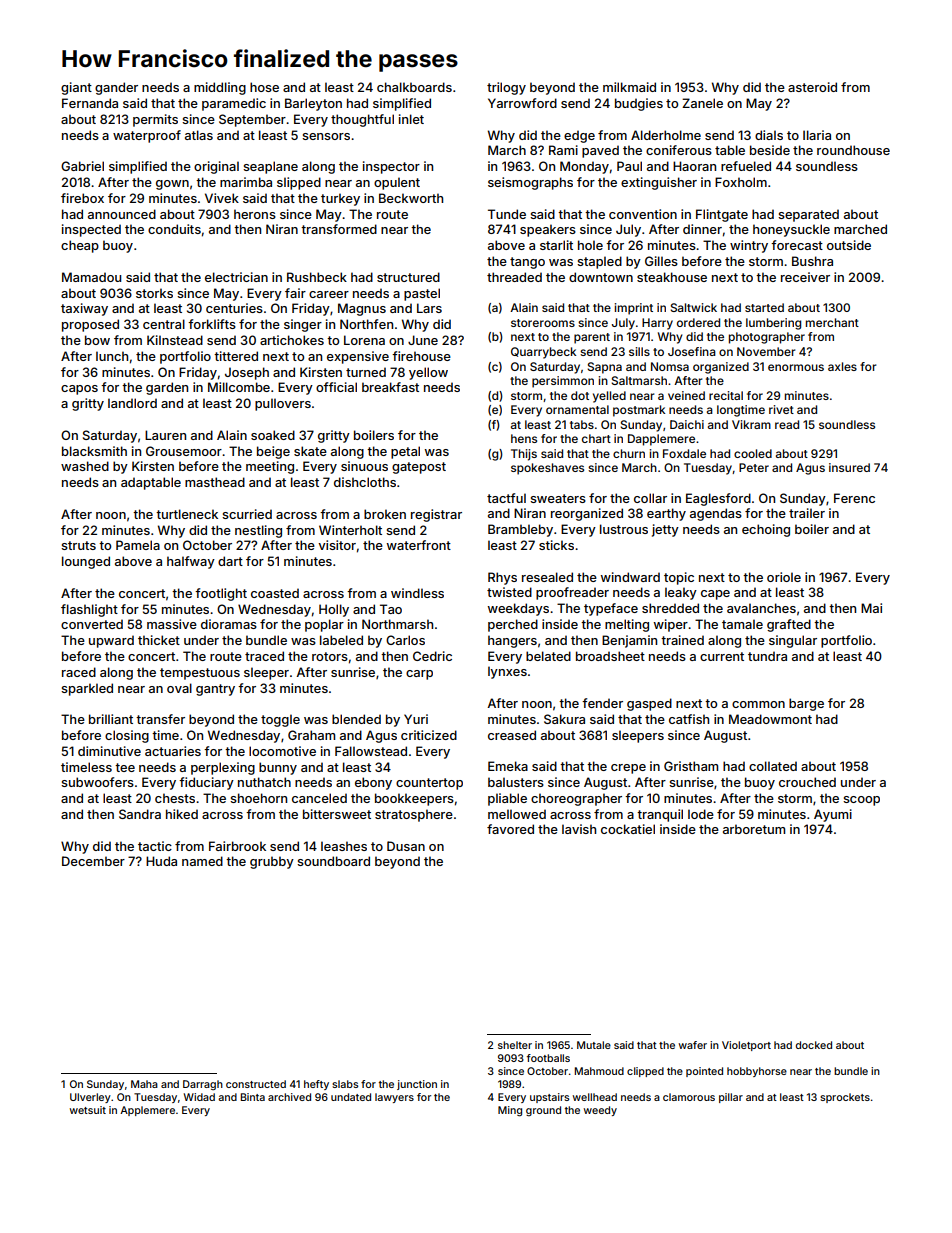 The image size is (952, 1233). Describe the element at coordinates (122, 214) in the screenshot. I see `announced` at that location.
